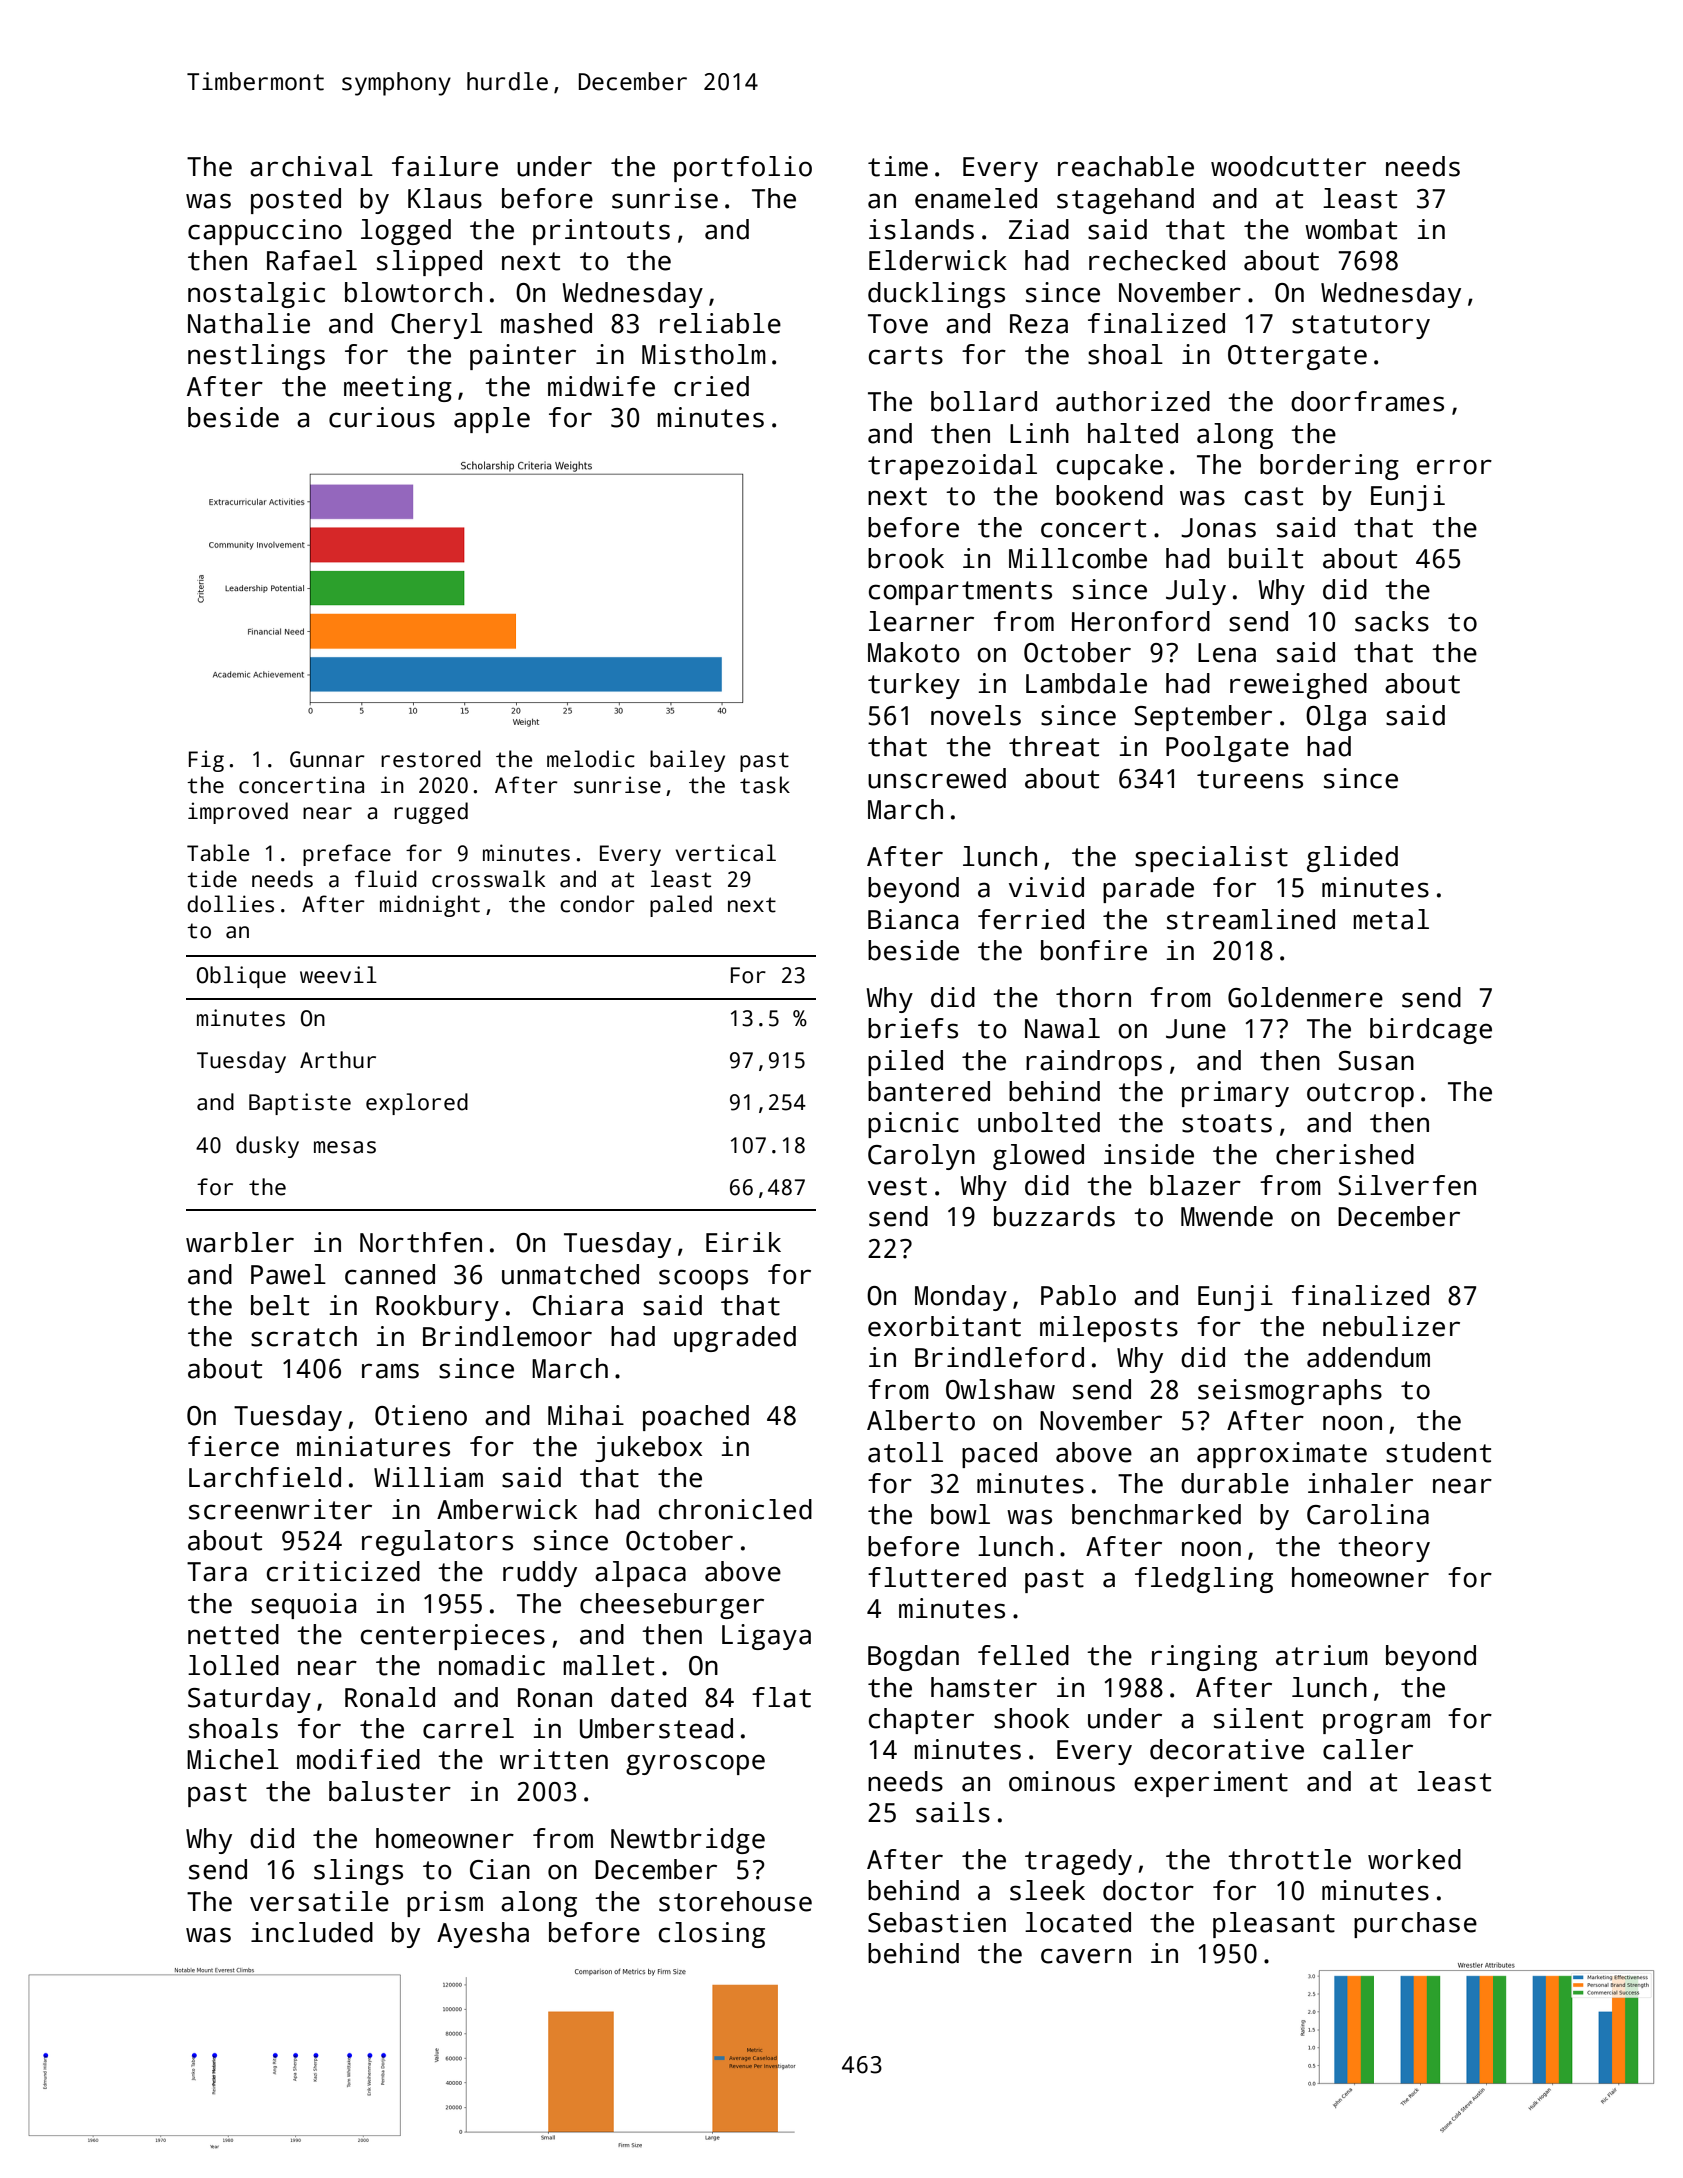 The image size is (1683, 2178). I want to click on warbler, so click(240, 1242).
